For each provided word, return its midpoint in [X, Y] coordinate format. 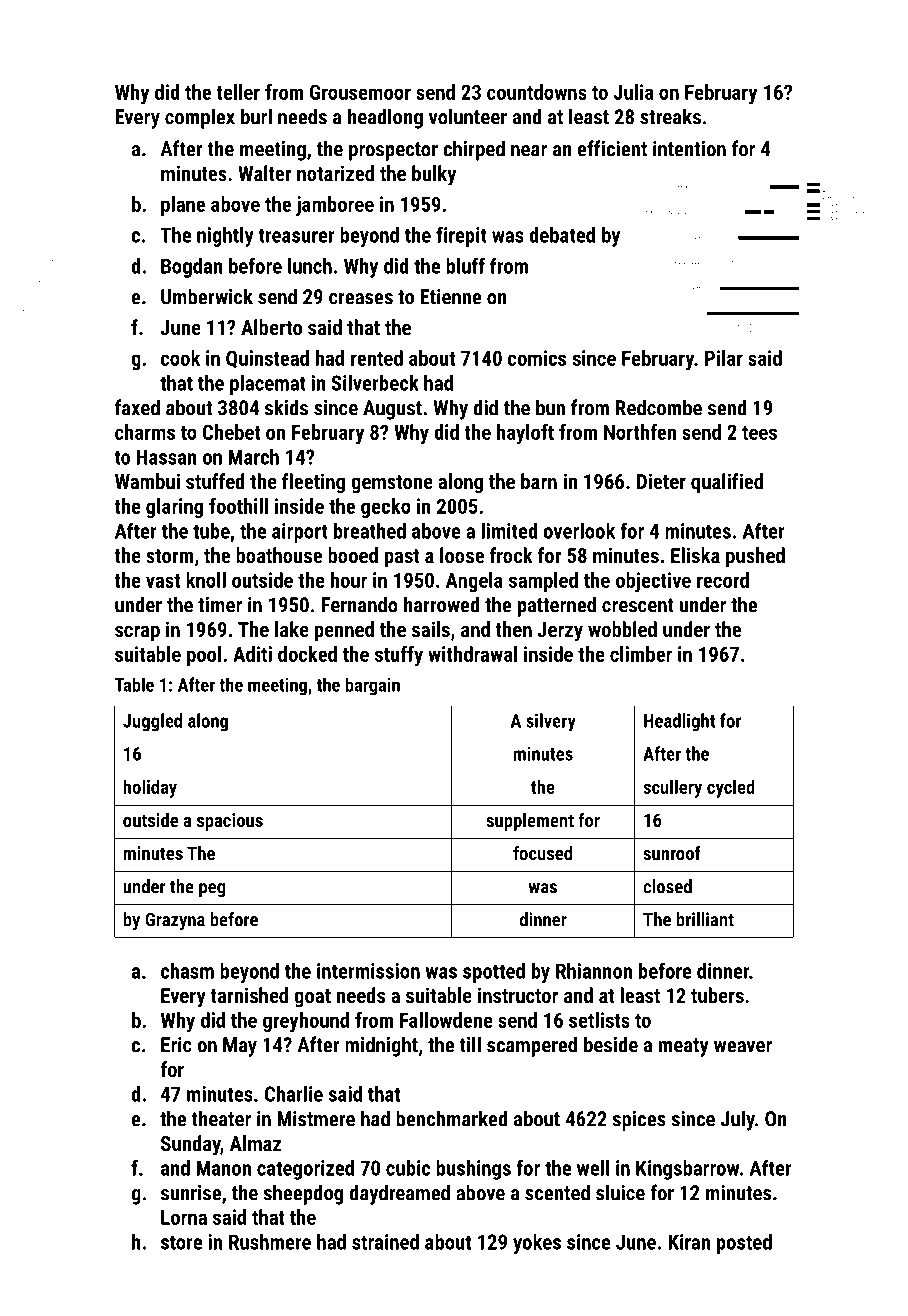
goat [312, 998]
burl [256, 116]
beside [611, 1044]
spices [639, 1121]
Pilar [724, 358]
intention [689, 149]
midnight [381, 1046]
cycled [731, 788]
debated [562, 235]
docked [307, 654]
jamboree [335, 206]
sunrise [191, 1193]
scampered [532, 1046]
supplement [530, 822]
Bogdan [192, 268]
